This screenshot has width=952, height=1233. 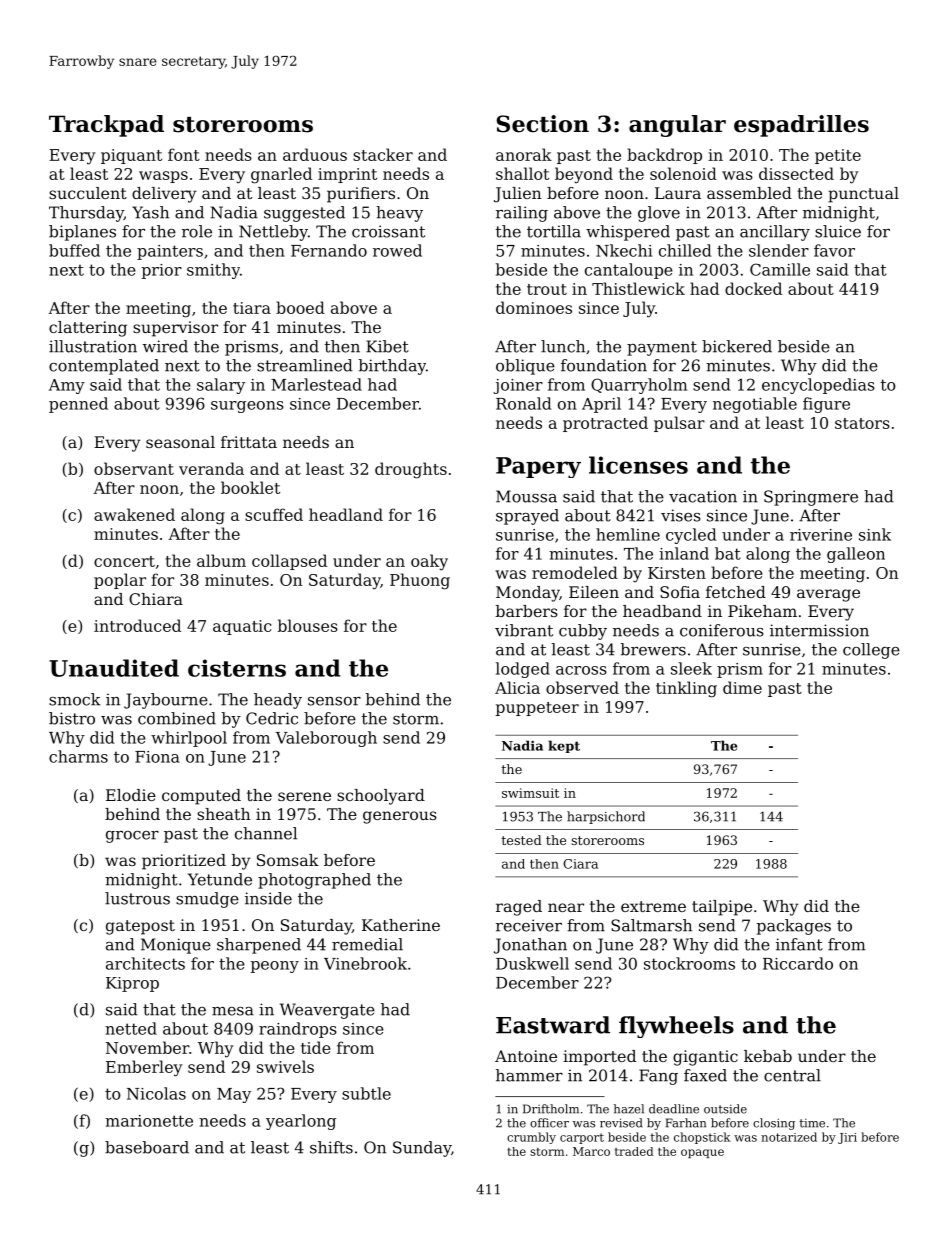 What do you see at coordinates (429, 562) in the screenshot?
I see `oaky` at bounding box center [429, 562].
